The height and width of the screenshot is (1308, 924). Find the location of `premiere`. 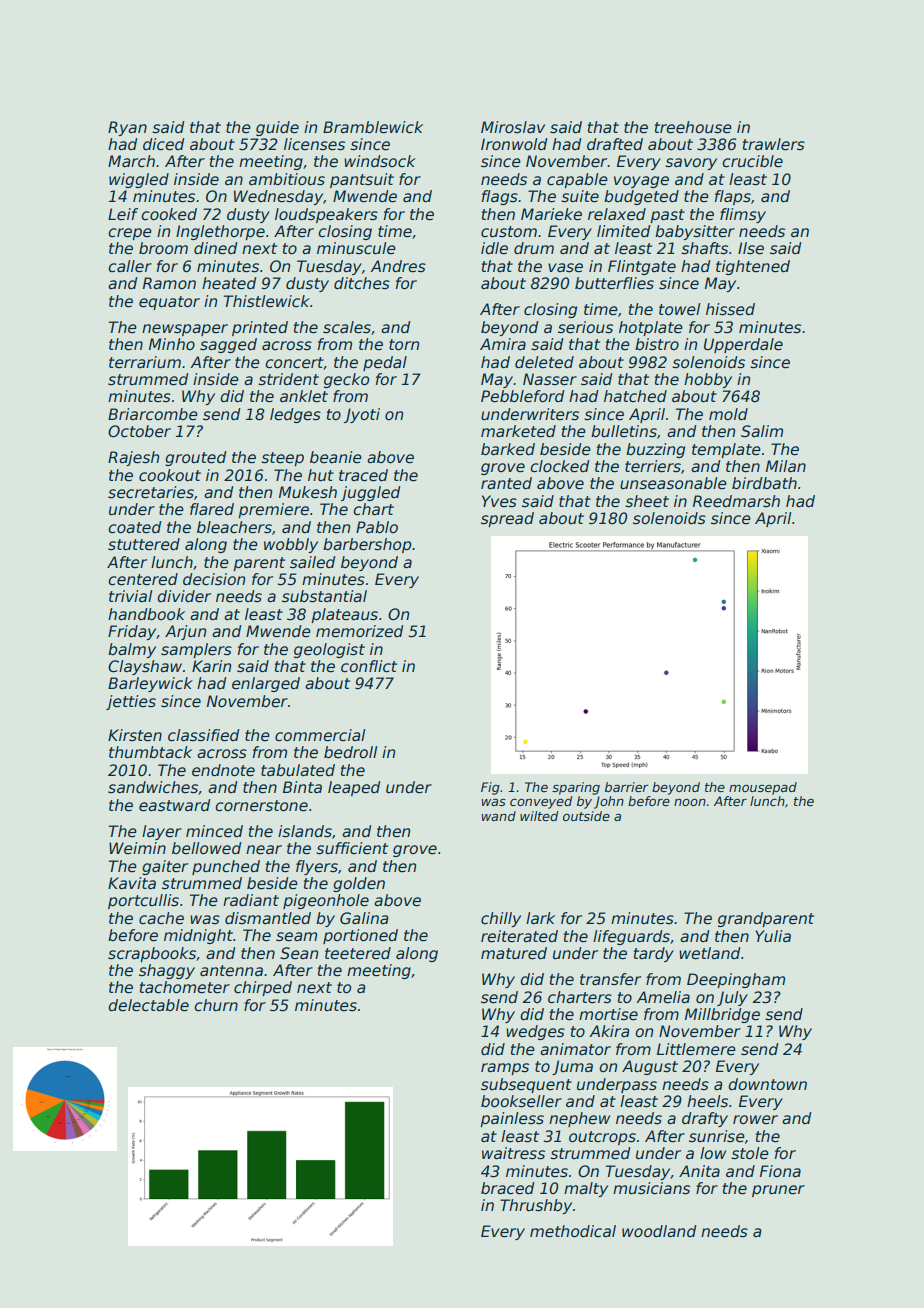

premiere is located at coordinates (273, 510).
